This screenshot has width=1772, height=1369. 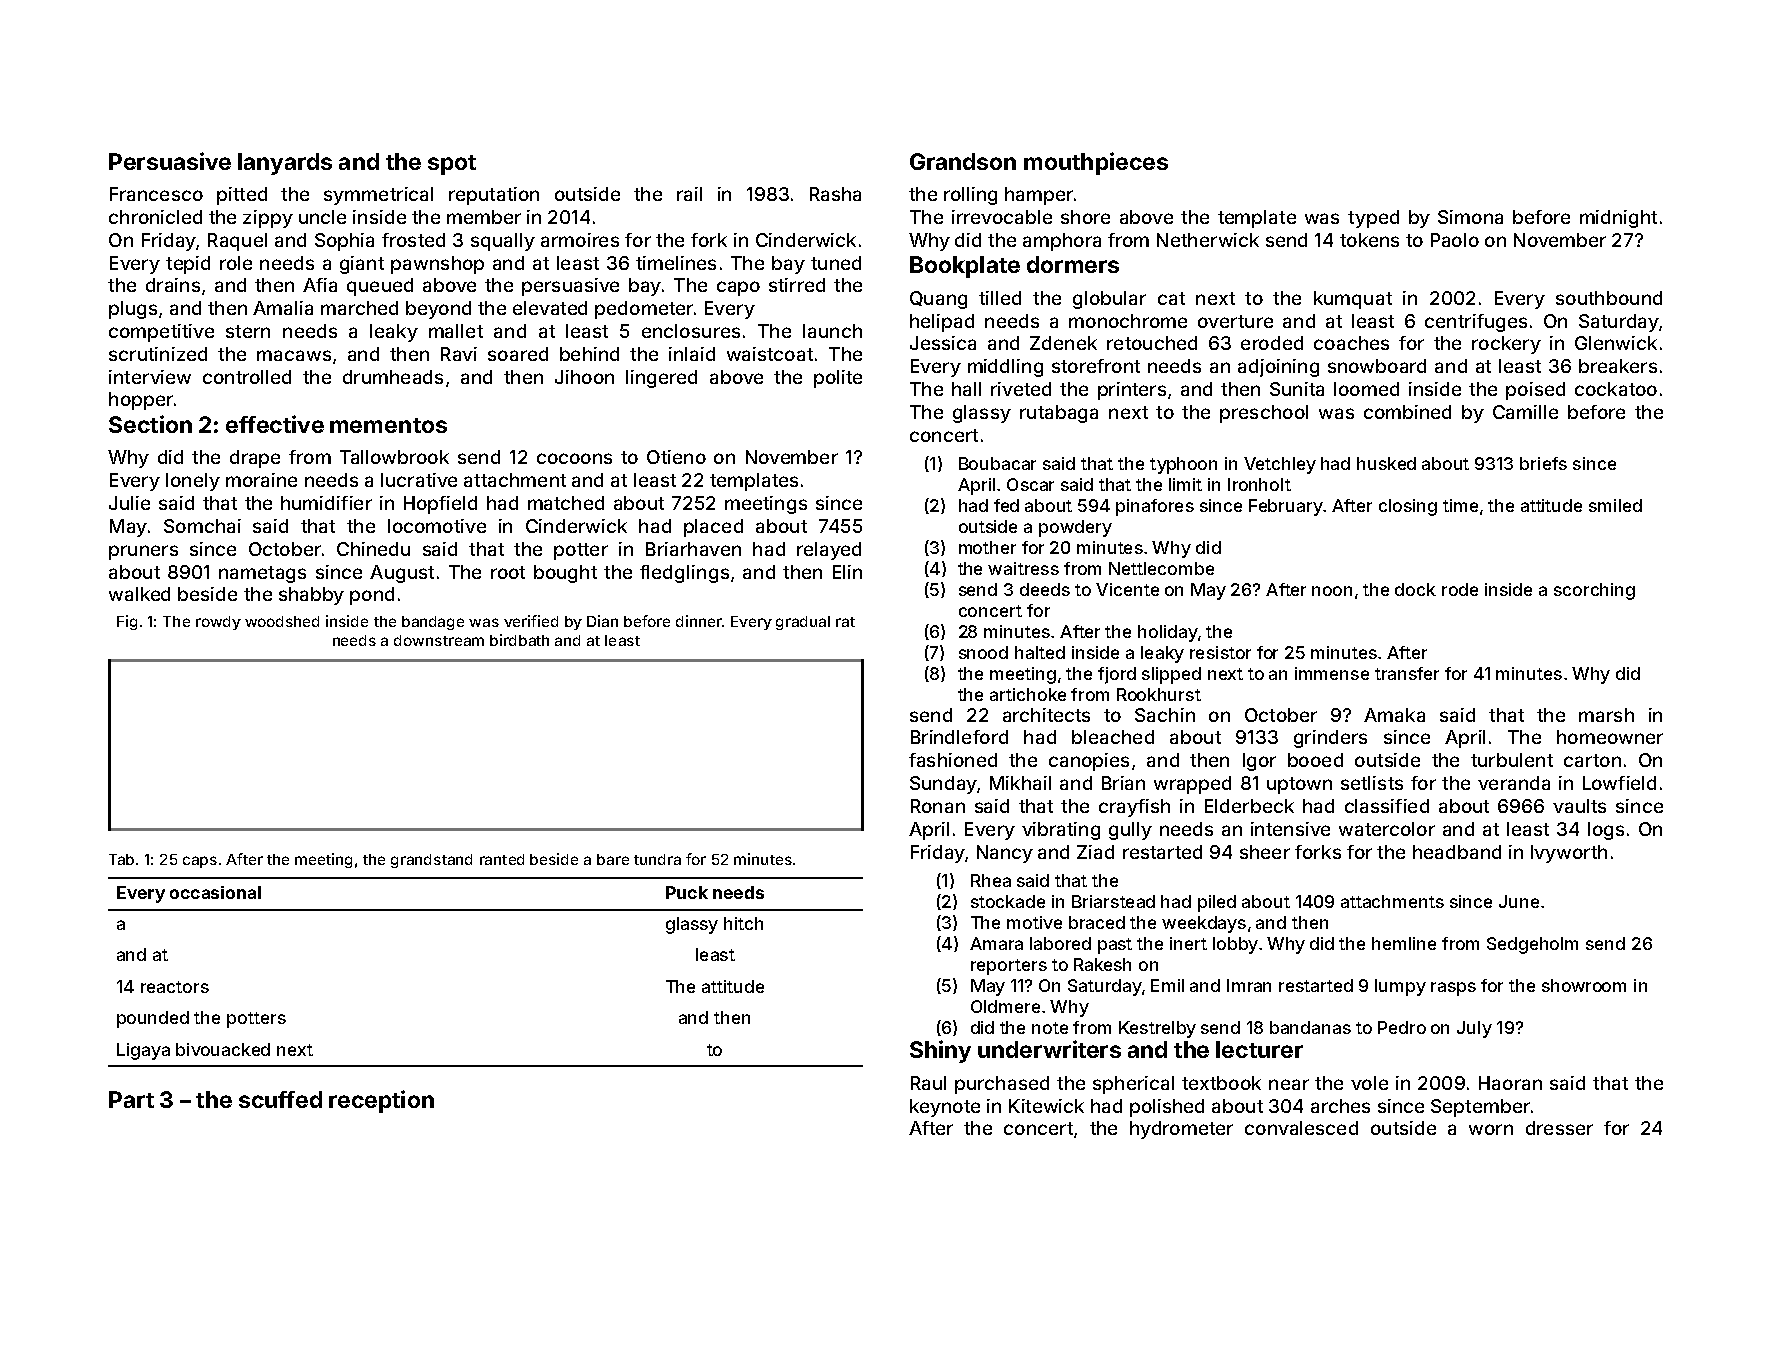 I want to click on Briarstead, so click(x=1113, y=901).
